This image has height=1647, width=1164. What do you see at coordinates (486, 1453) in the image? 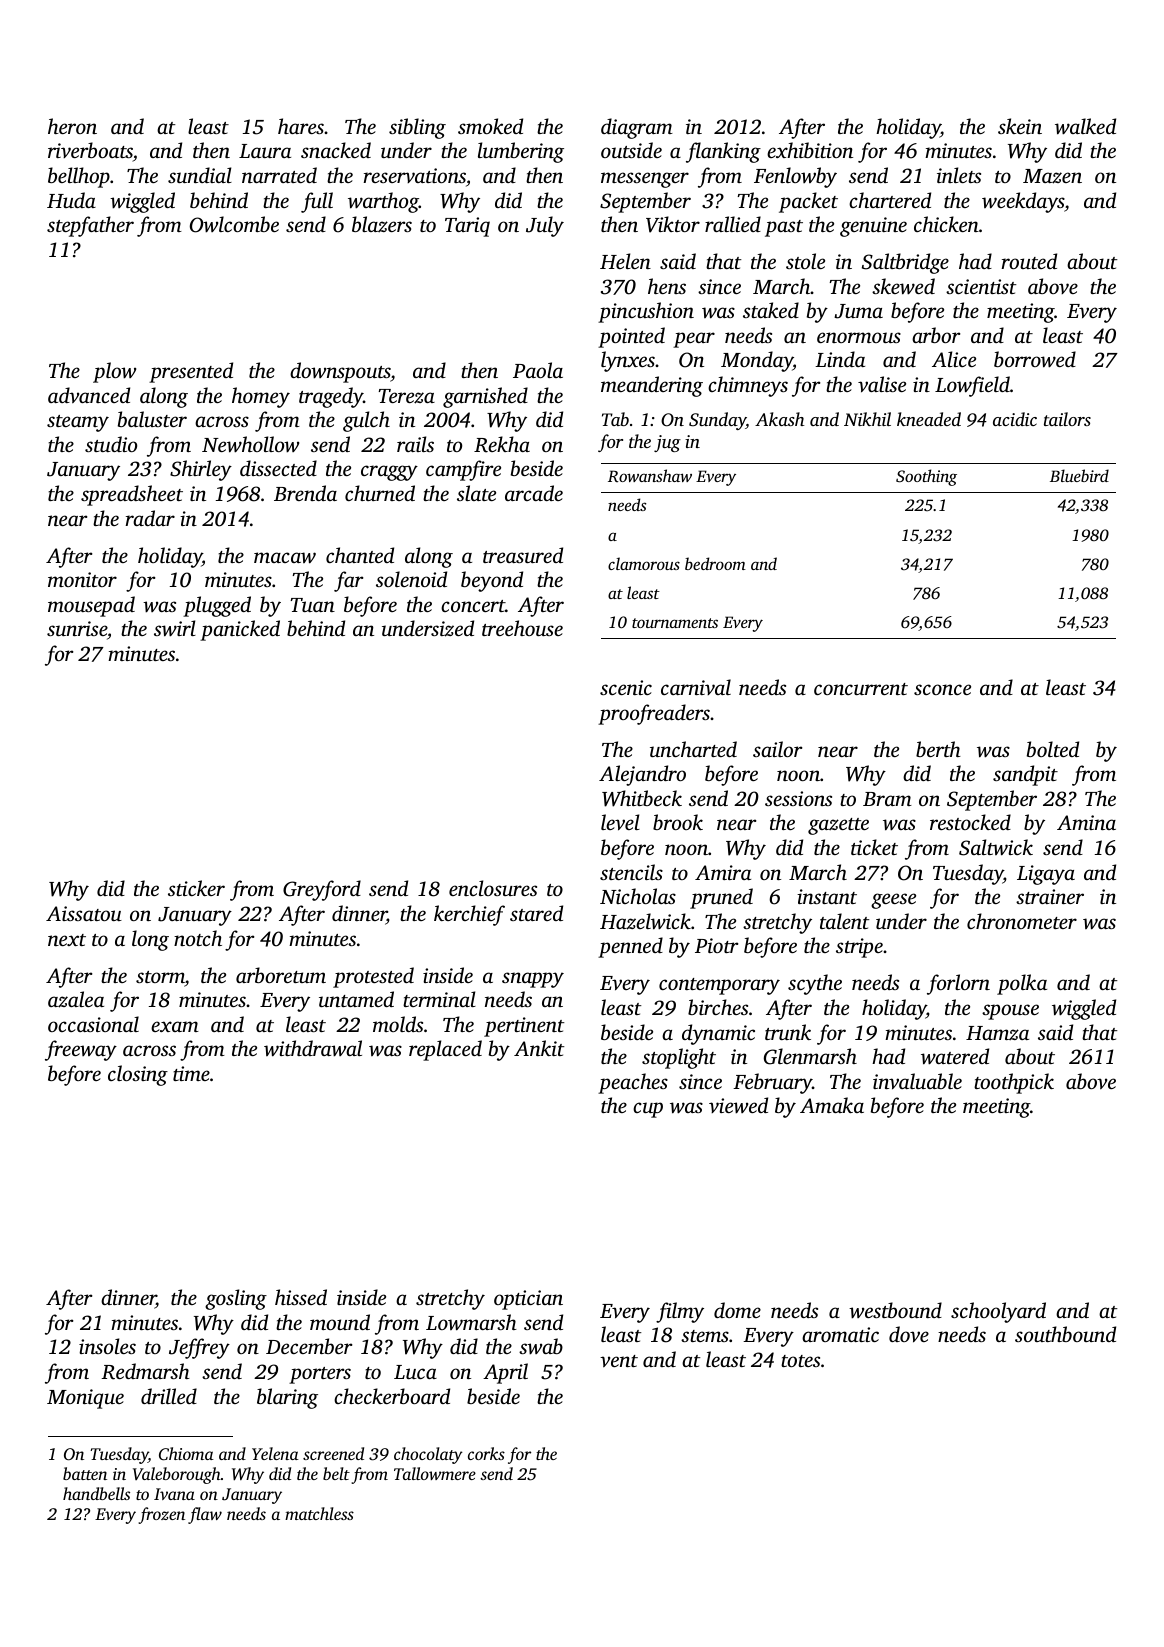
I see `corks` at bounding box center [486, 1453].
